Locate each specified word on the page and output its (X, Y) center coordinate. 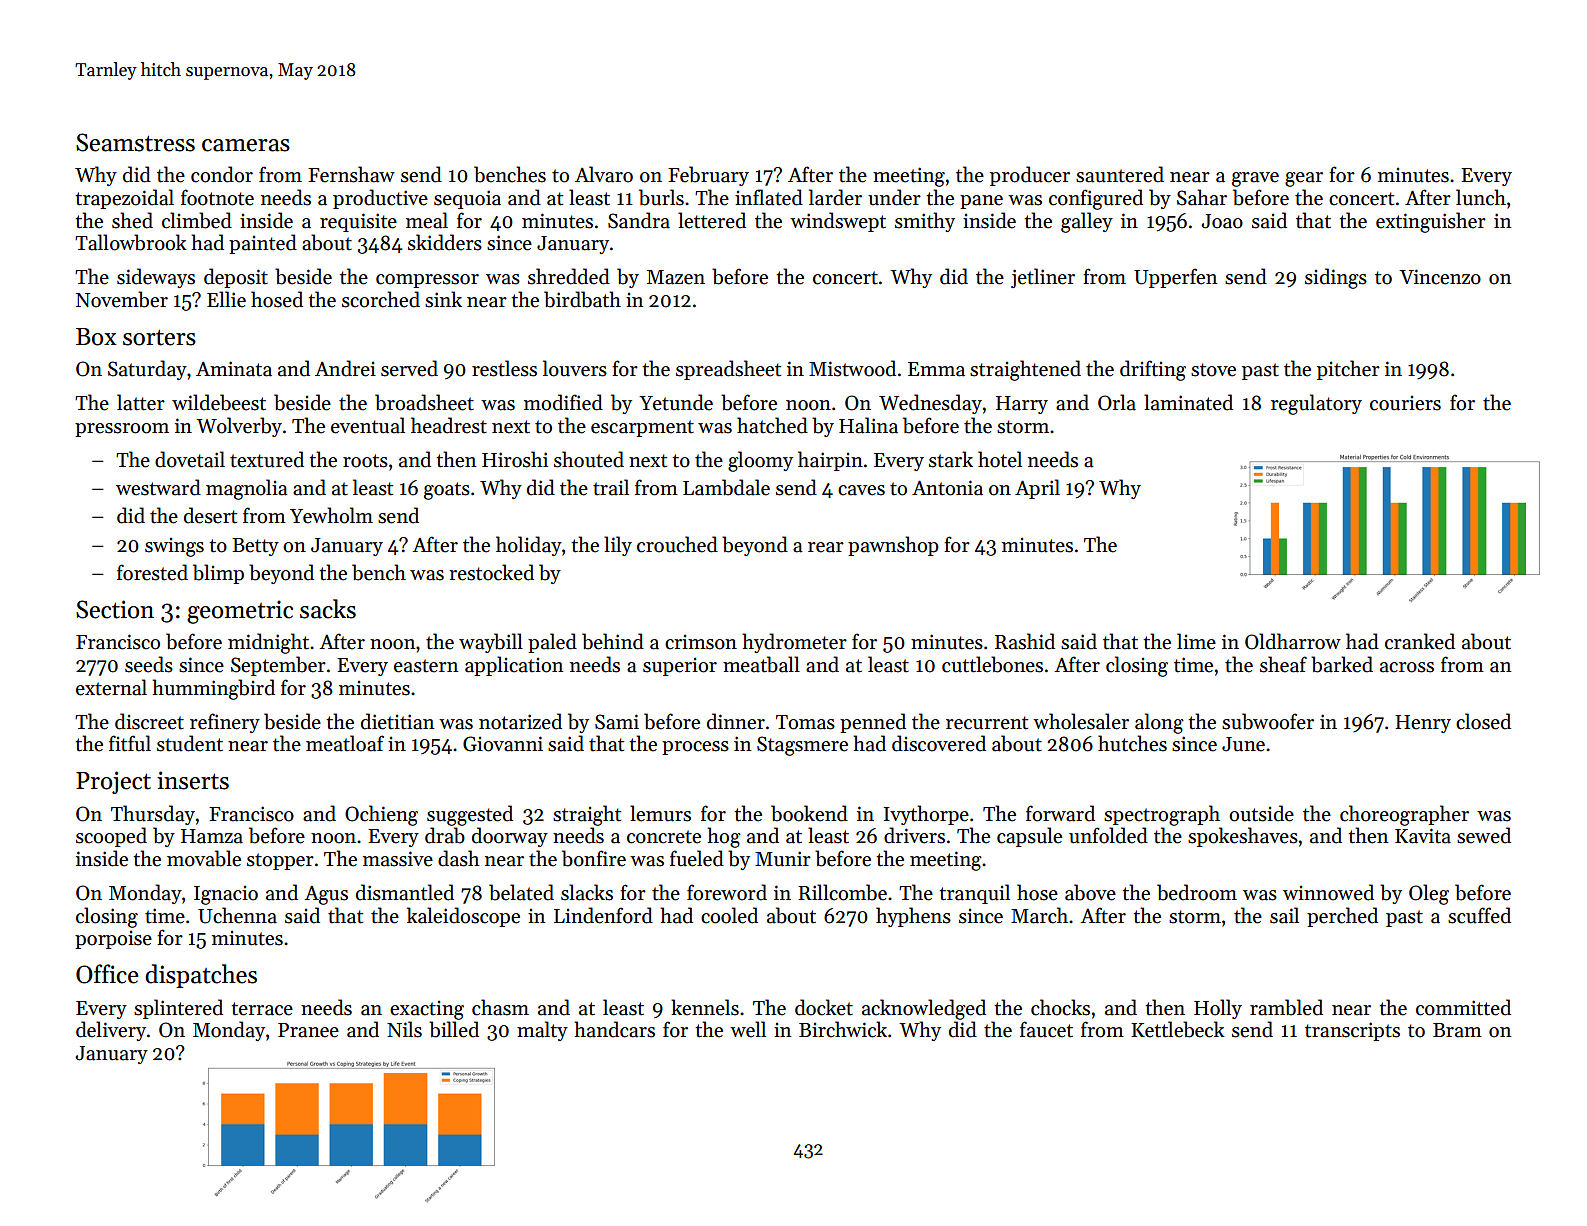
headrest (449, 425)
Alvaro (604, 174)
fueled (697, 858)
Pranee (308, 1030)
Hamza (212, 836)
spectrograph (1162, 815)
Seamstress (135, 142)
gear (1304, 179)
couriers (1405, 403)
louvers (575, 368)
